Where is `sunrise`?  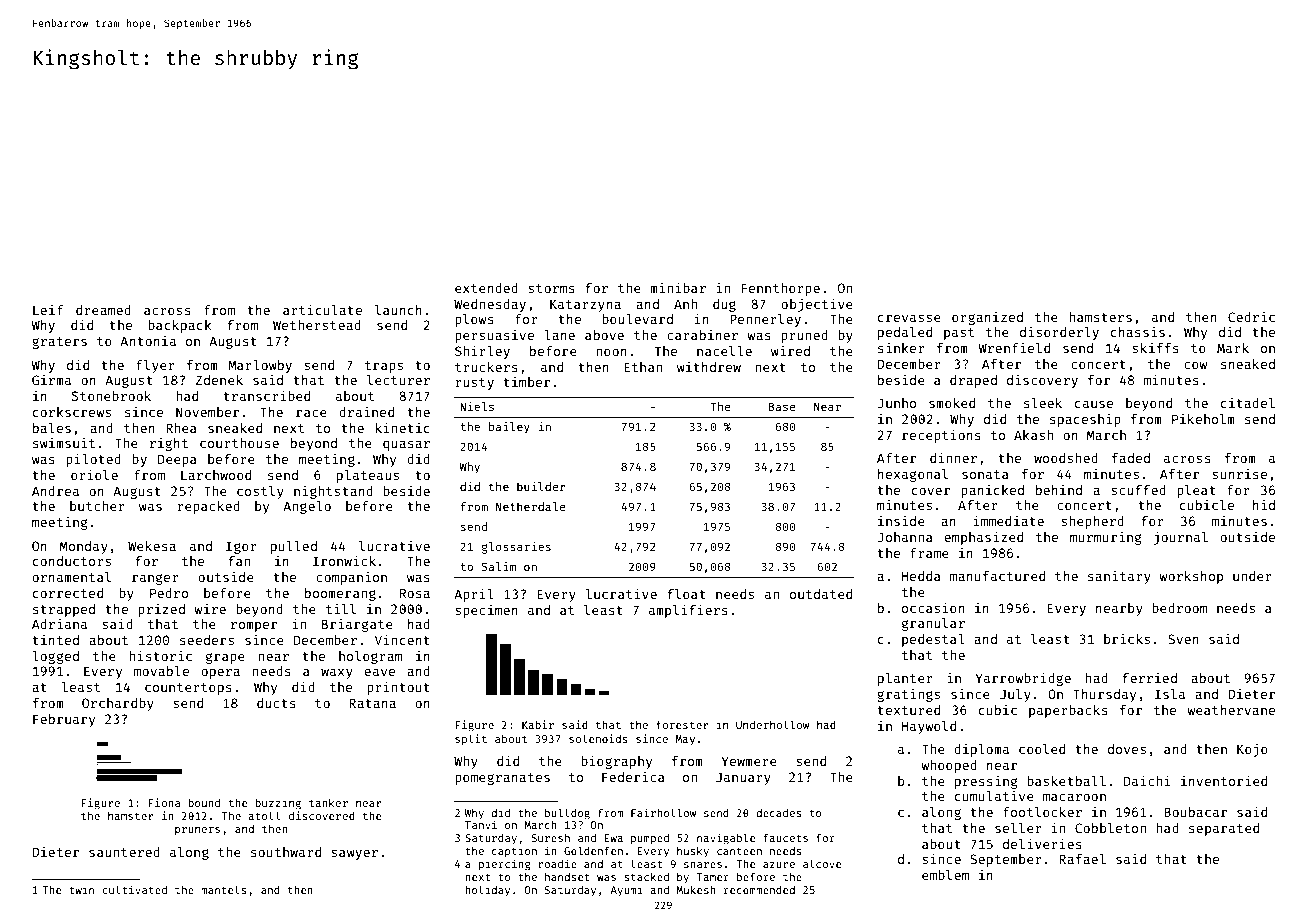
sunrise is located at coordinates (1239, 473).
